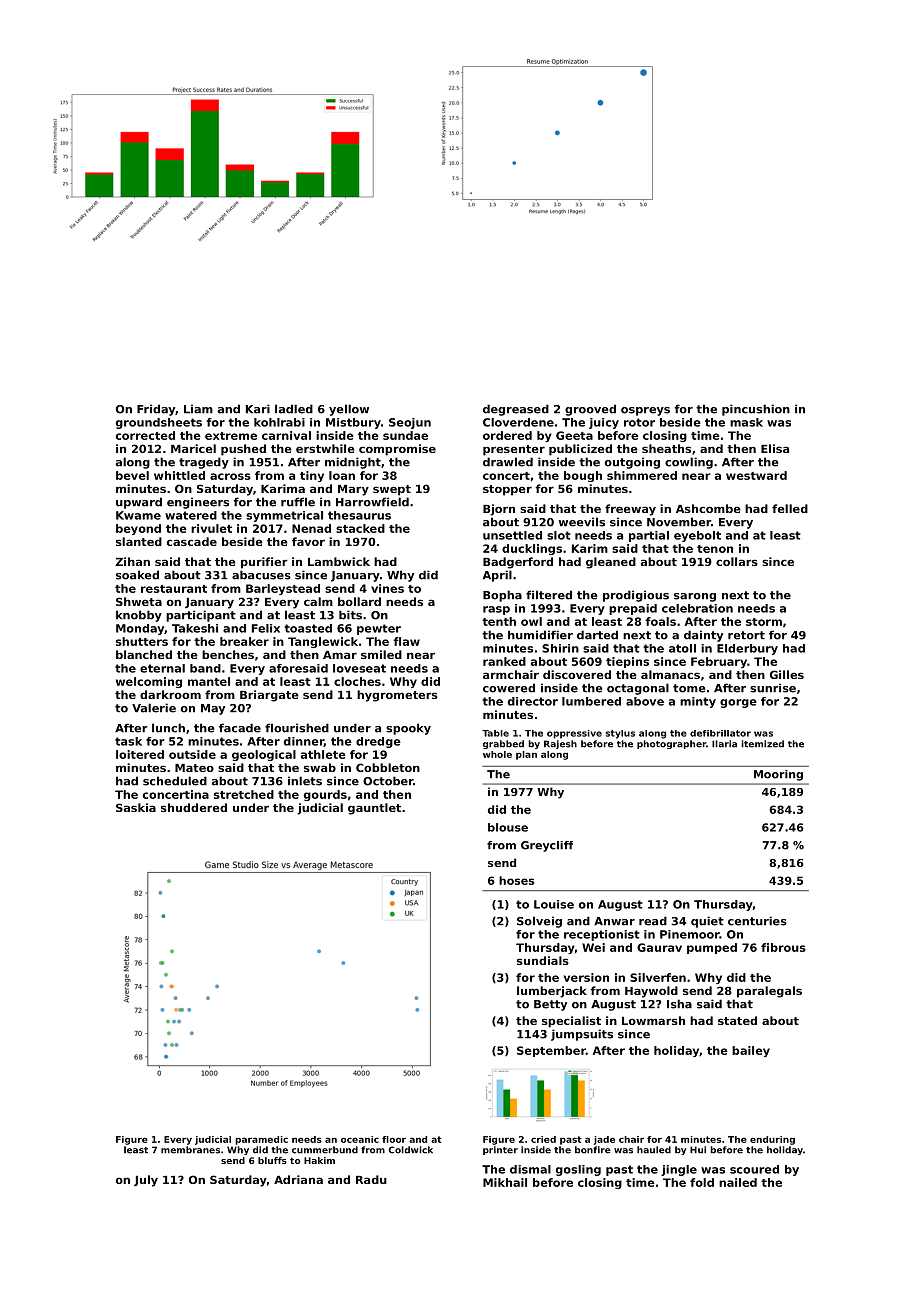  Describe the element at coordinates (738, 1182) in the image. I see `nailed` at that location.
